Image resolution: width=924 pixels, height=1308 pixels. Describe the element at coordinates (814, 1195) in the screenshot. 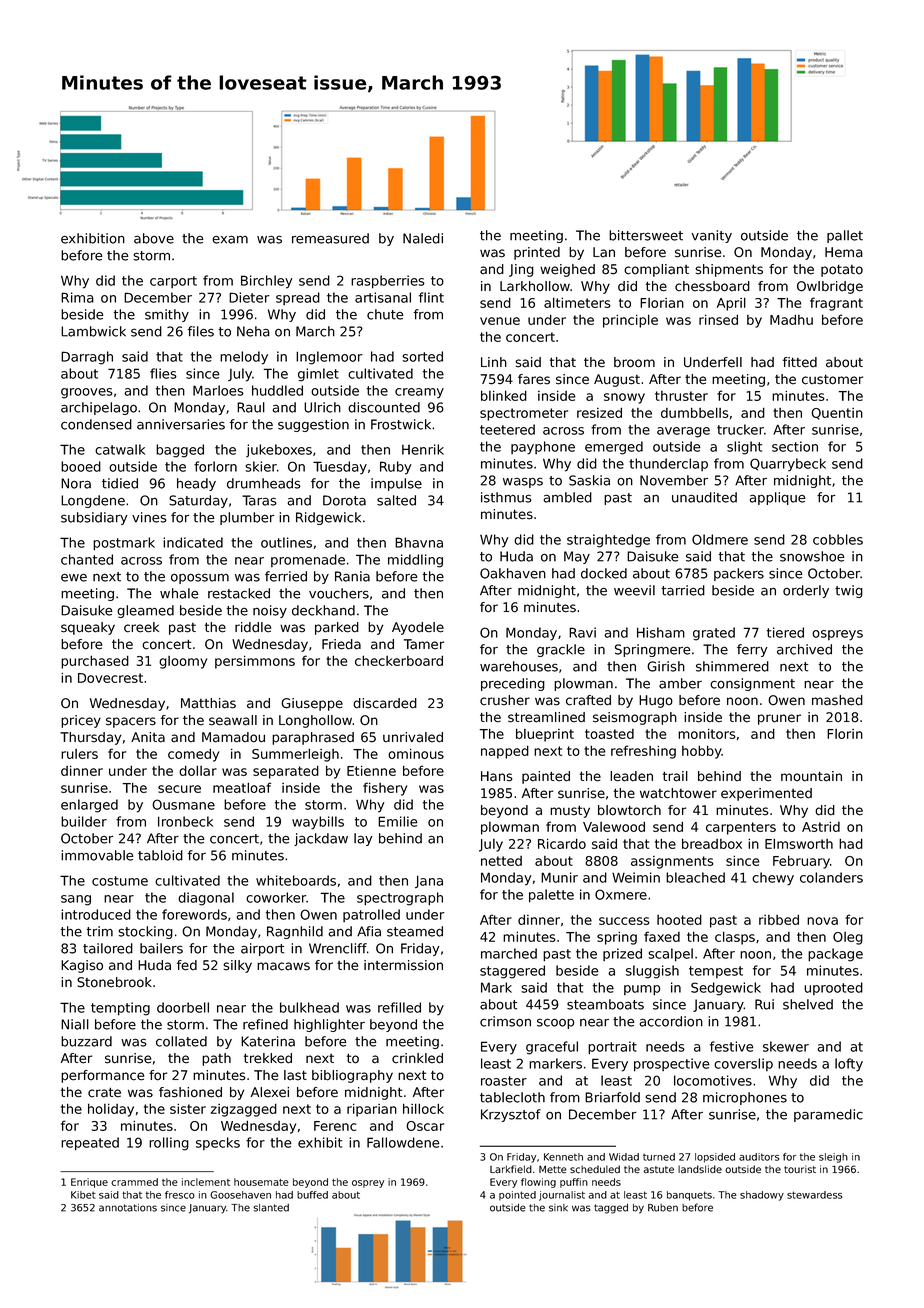

I see `stewardess` at that location.
